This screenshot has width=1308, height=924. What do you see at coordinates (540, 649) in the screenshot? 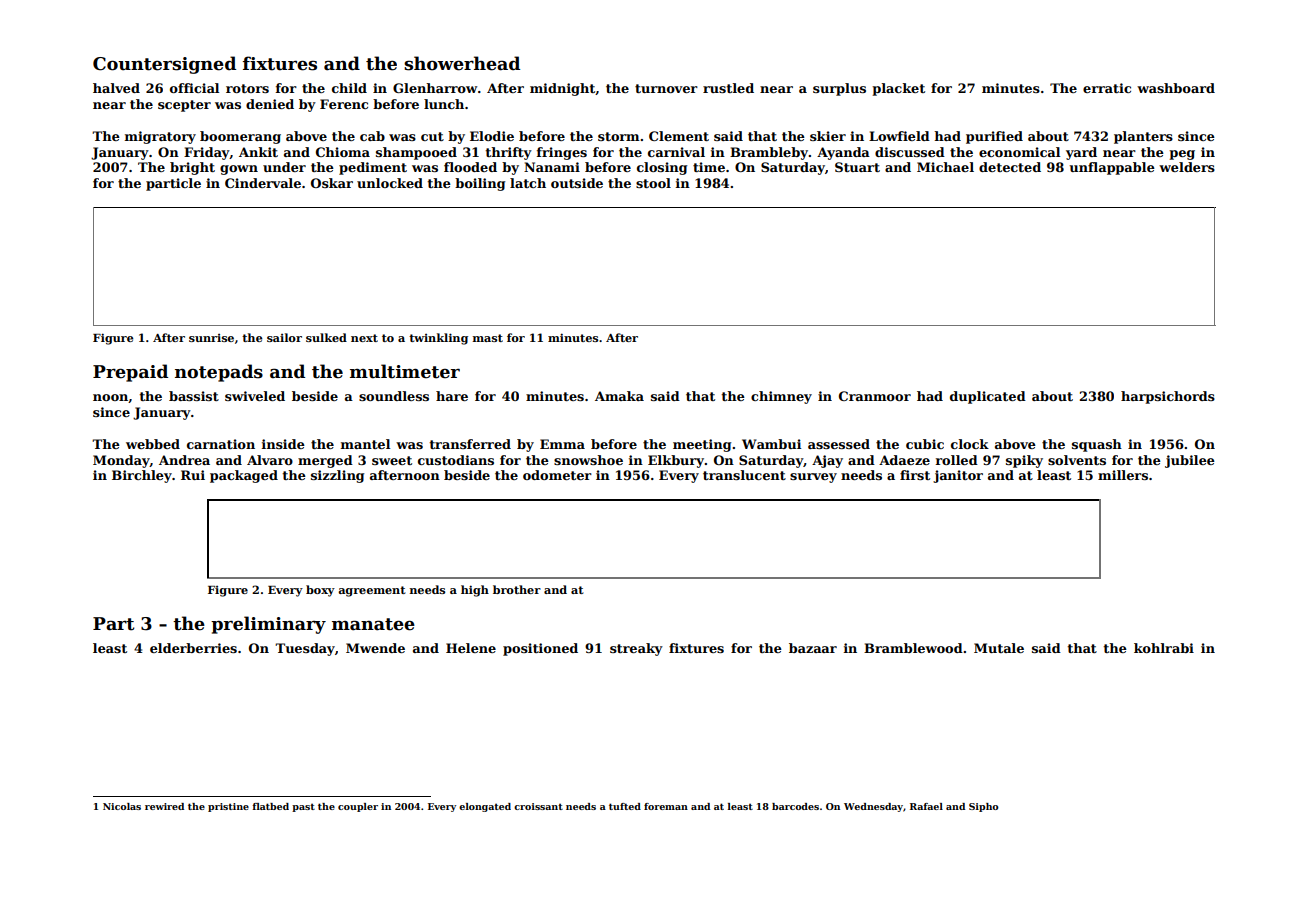
I see `positioned` at bounding box center [540, 649].
